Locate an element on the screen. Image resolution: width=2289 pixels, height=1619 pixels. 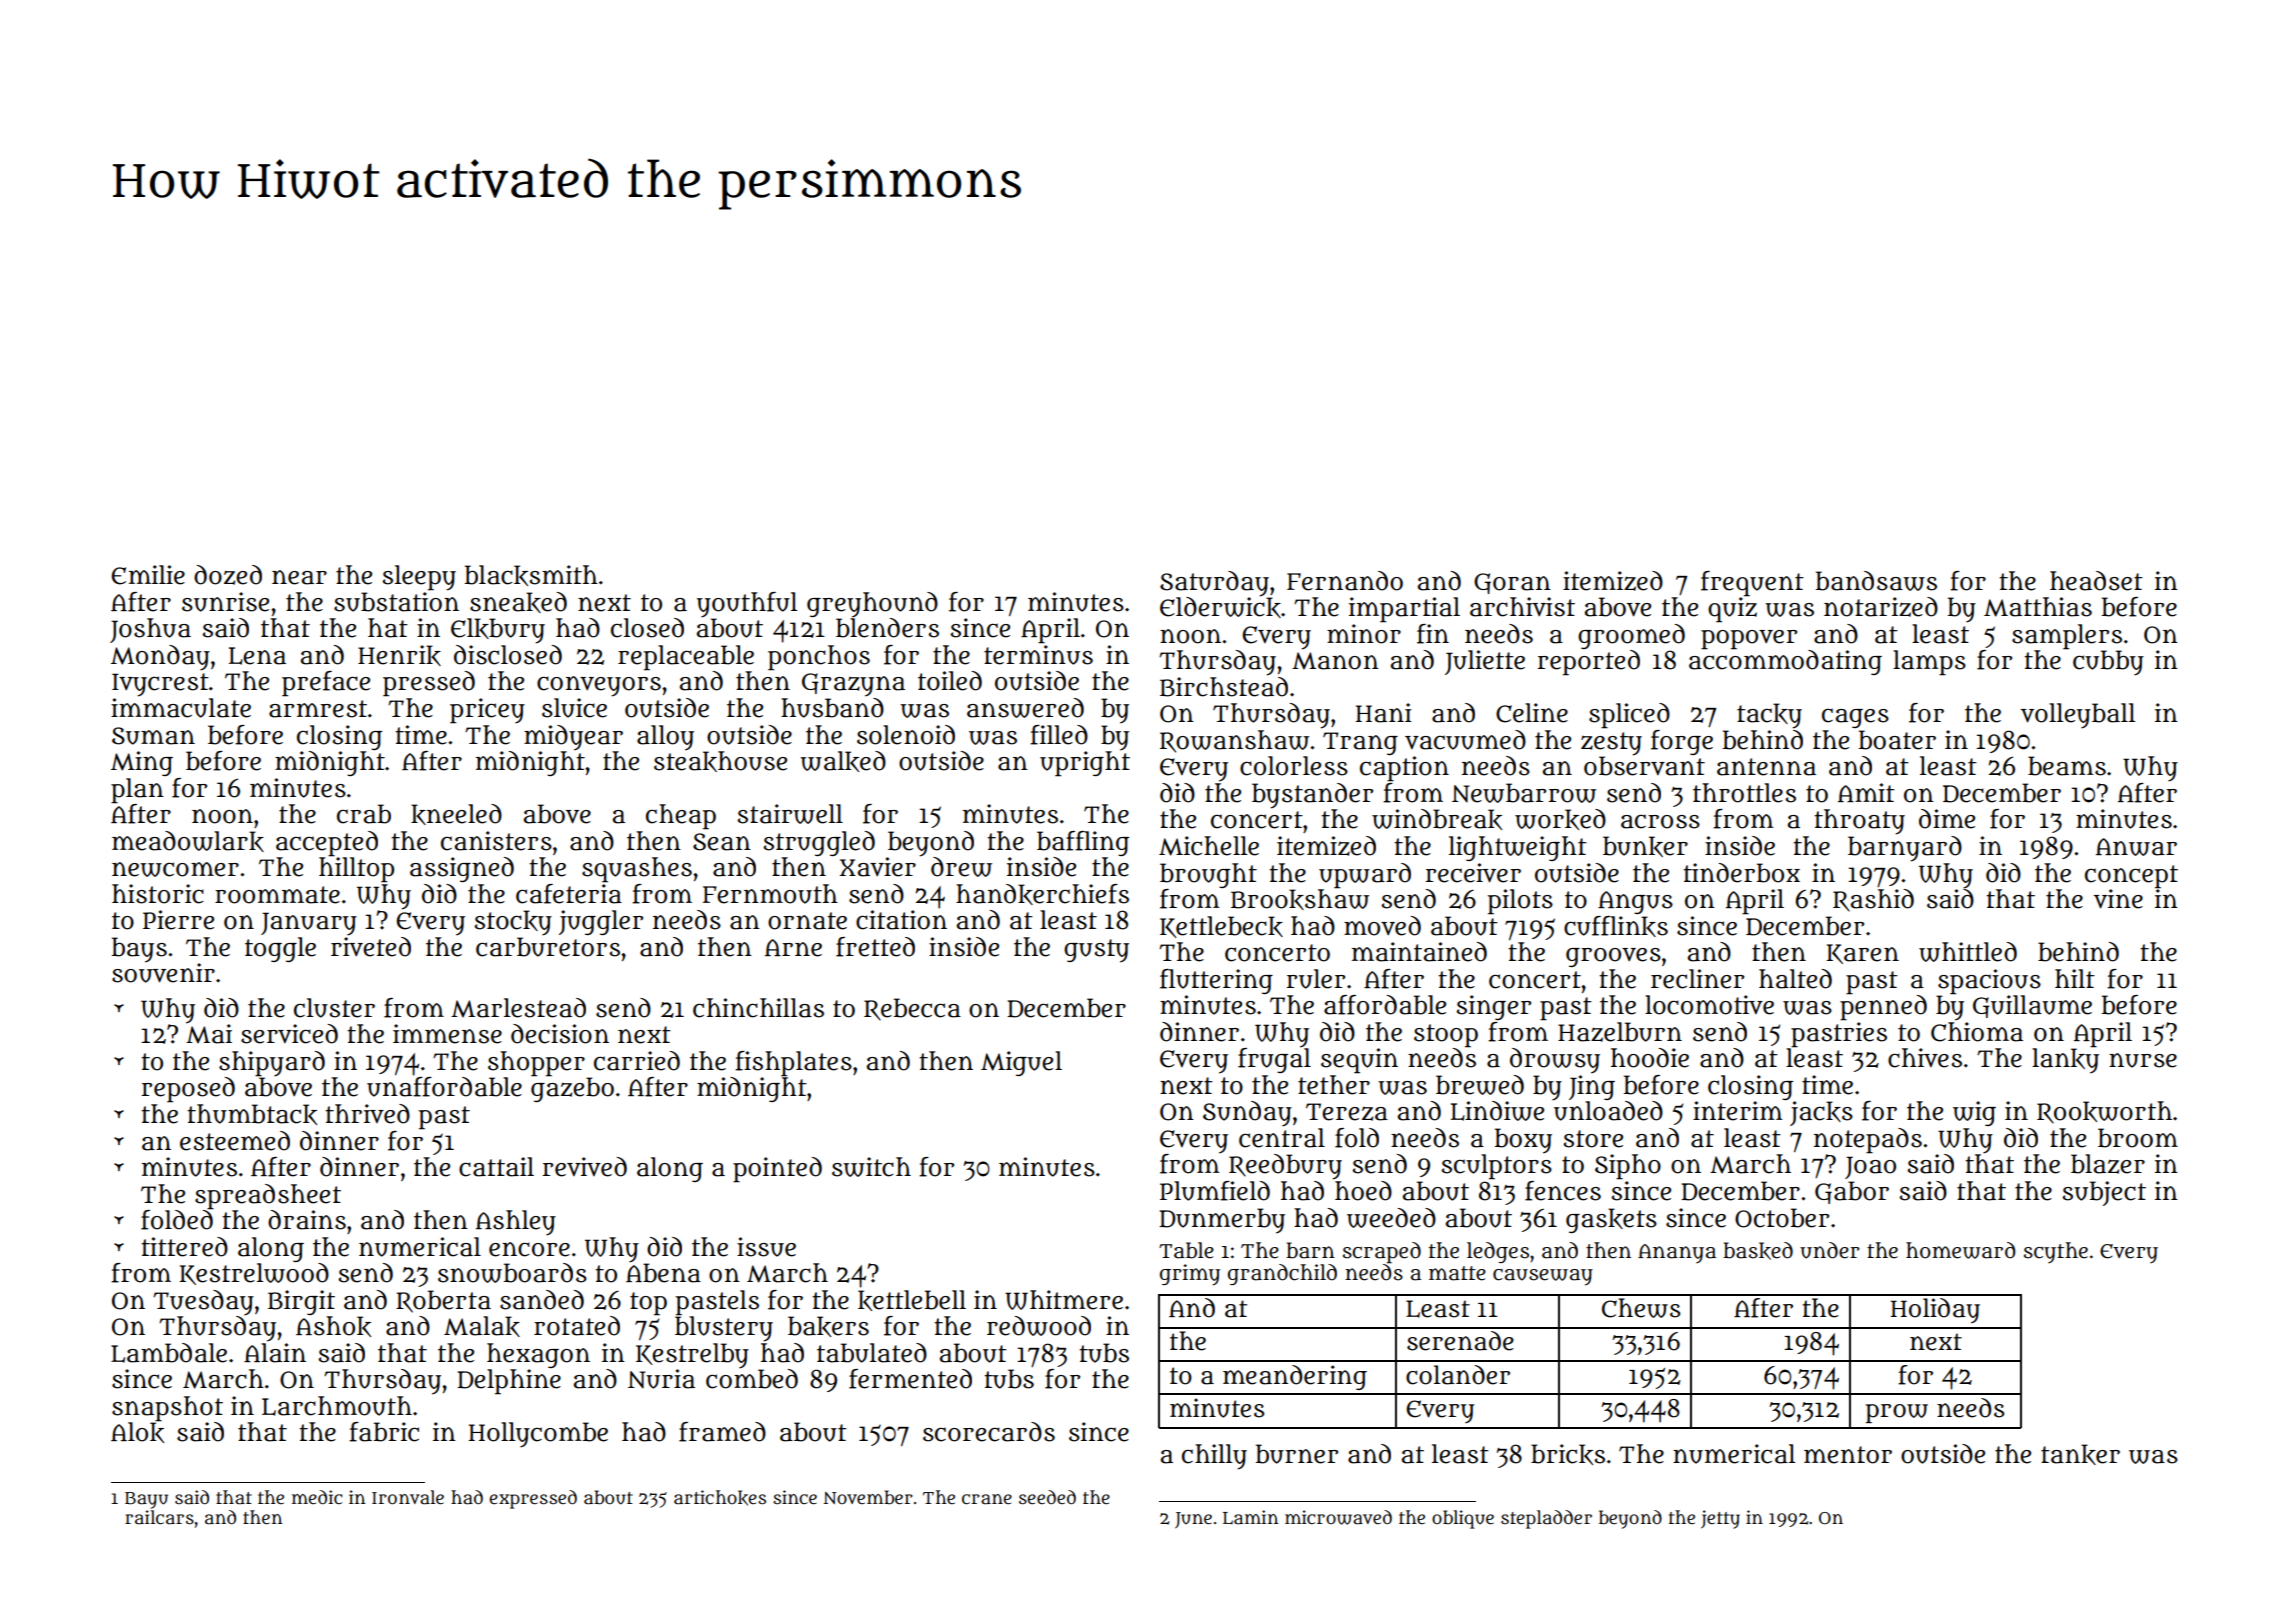
roommate is located at coordinates (277, 895).
